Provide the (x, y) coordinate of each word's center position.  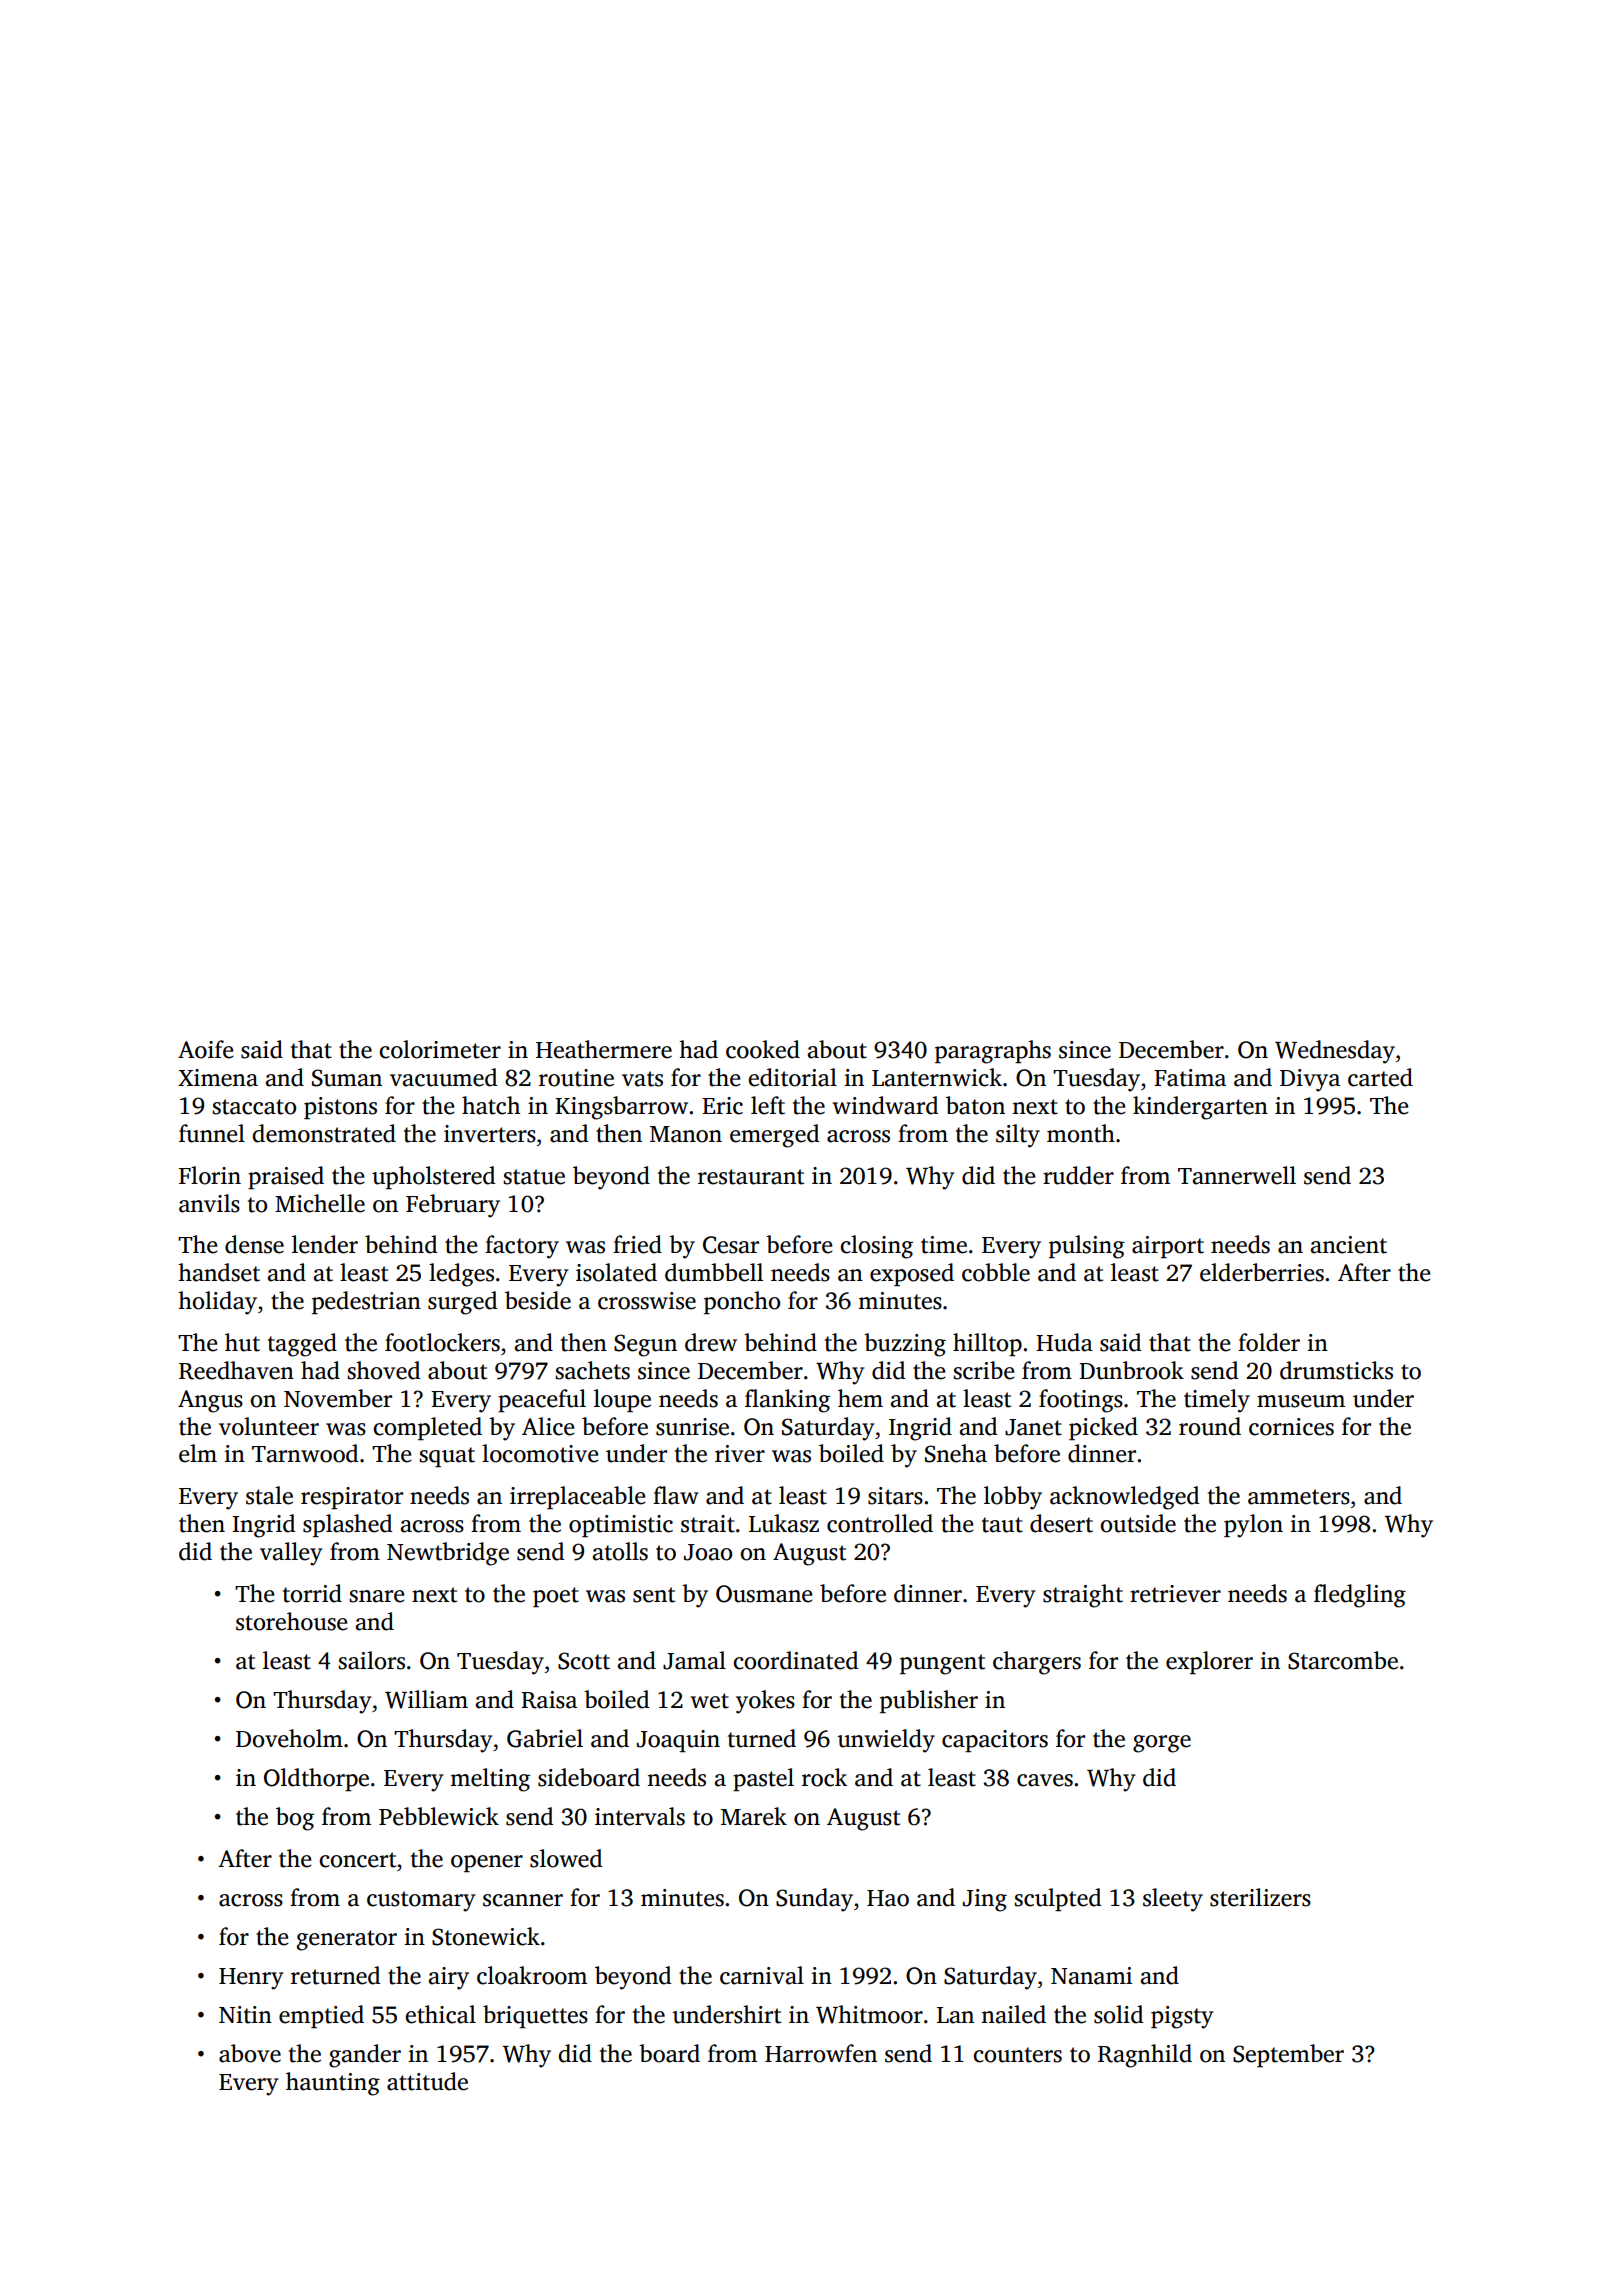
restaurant (751, 1177)
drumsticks (1336, 1370)
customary (421, 1901)
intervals (640, 1816)
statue (534, 1177)
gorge (1162, 1744)
